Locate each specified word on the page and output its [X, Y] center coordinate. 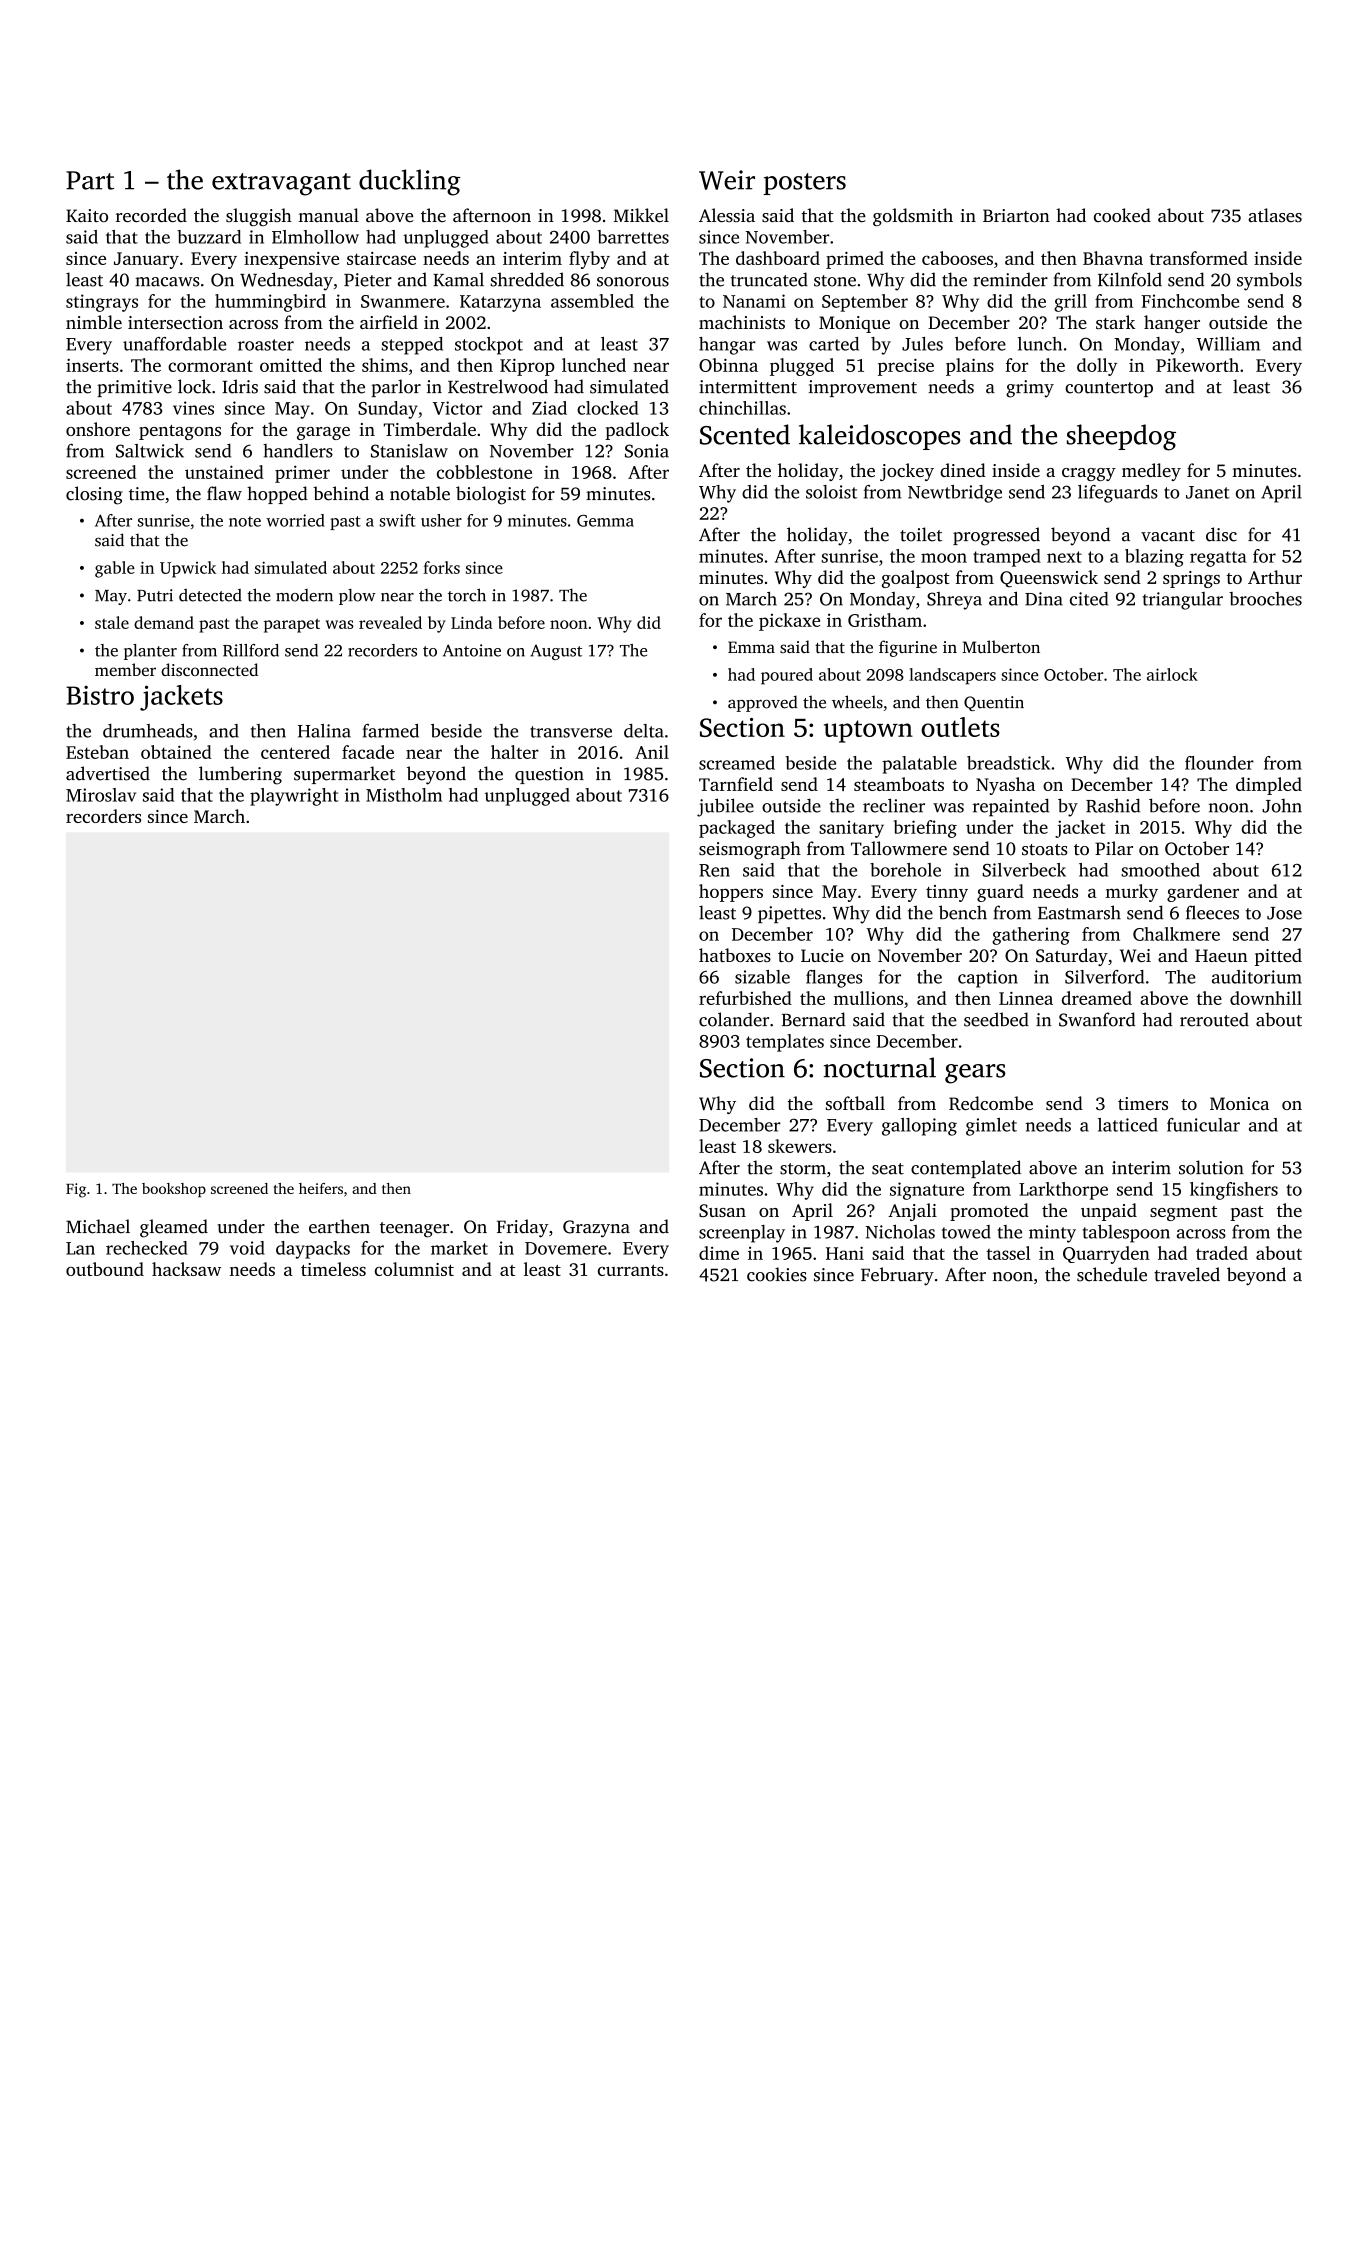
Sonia [647, 451]
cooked [1122, 215]
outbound [105, 1269]
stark [1115, 322]
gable [115, 569]
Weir [727, 180]
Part [90, 180]
